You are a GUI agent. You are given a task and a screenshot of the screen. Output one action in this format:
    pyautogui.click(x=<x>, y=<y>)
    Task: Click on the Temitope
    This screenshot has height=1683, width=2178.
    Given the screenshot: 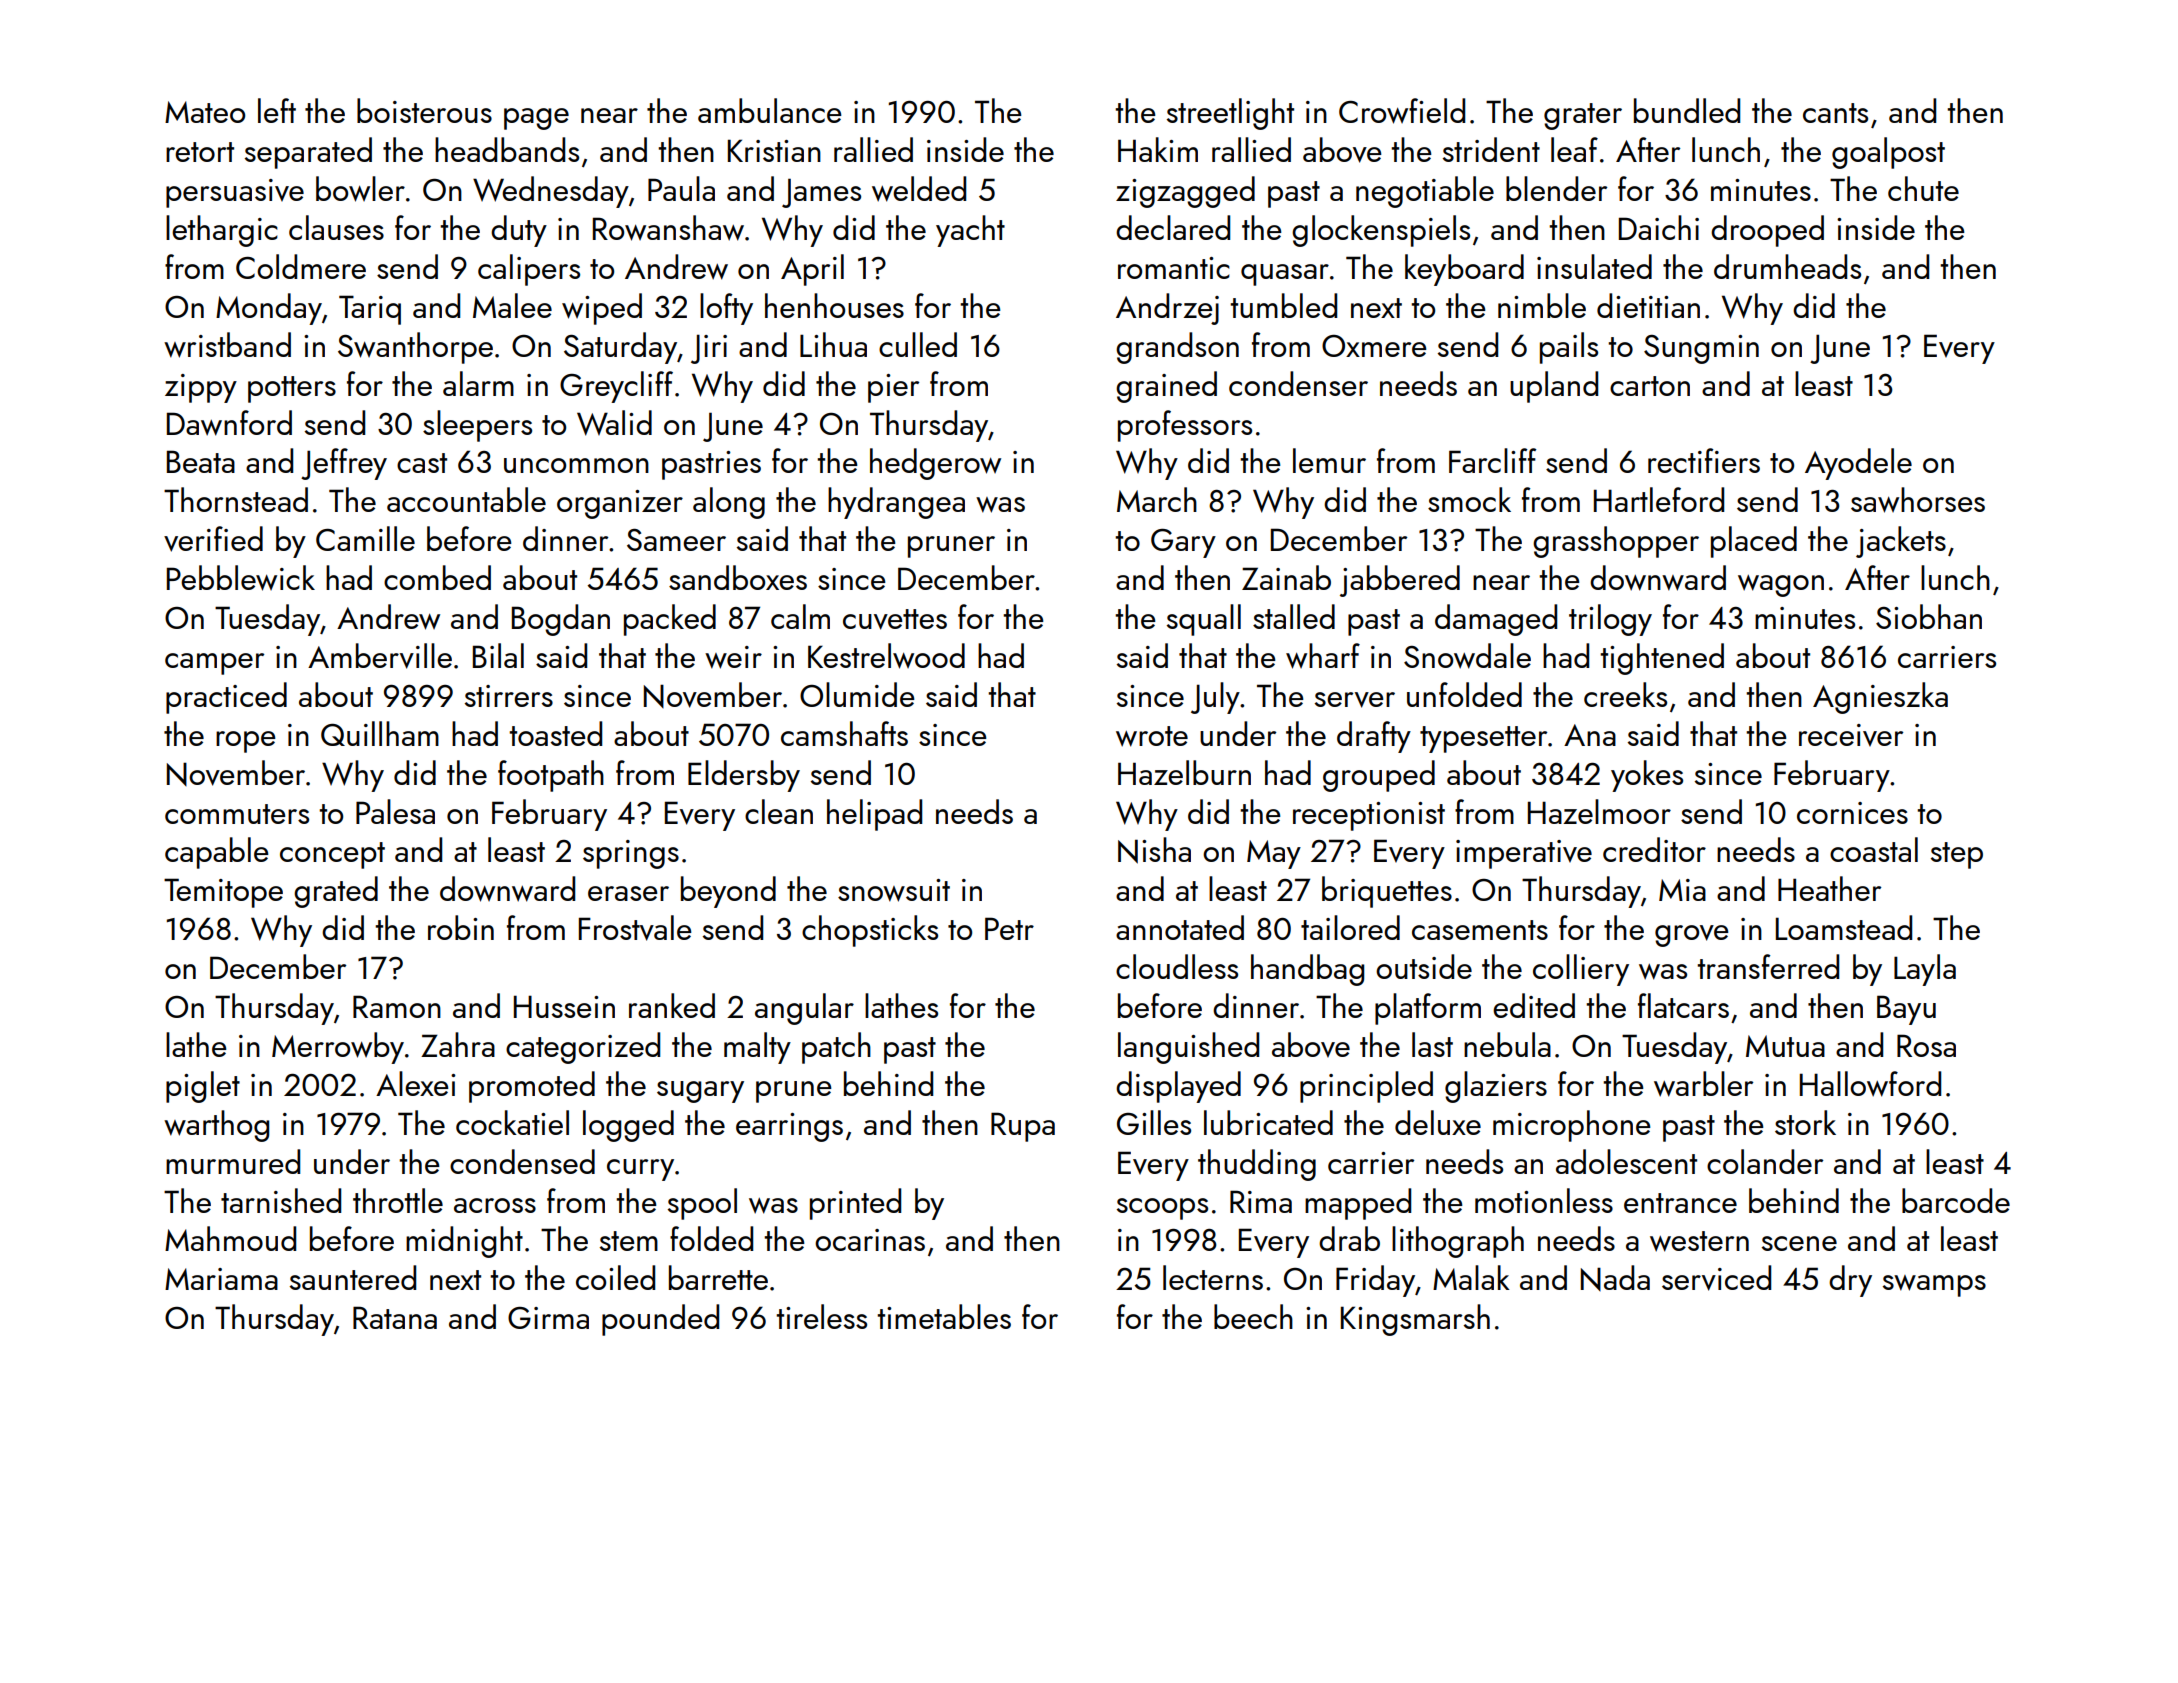 What is the action you would take?
    pyautogui.click(x=223, y=893)
